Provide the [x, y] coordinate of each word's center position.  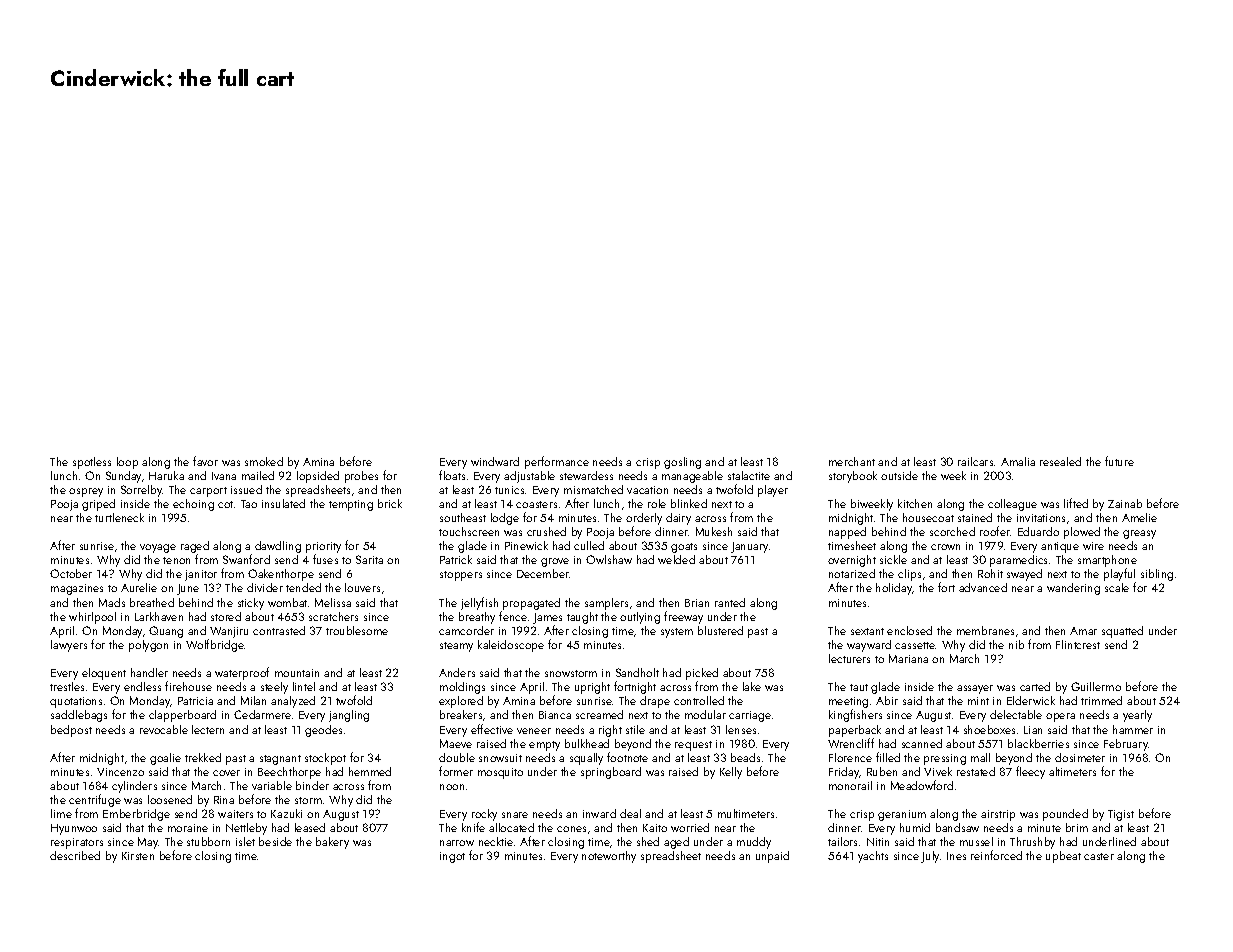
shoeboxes [989, 729]
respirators [77, 843]
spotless [92, 463]
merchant [852, 461]
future [1119, 461]
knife [473, 827]
